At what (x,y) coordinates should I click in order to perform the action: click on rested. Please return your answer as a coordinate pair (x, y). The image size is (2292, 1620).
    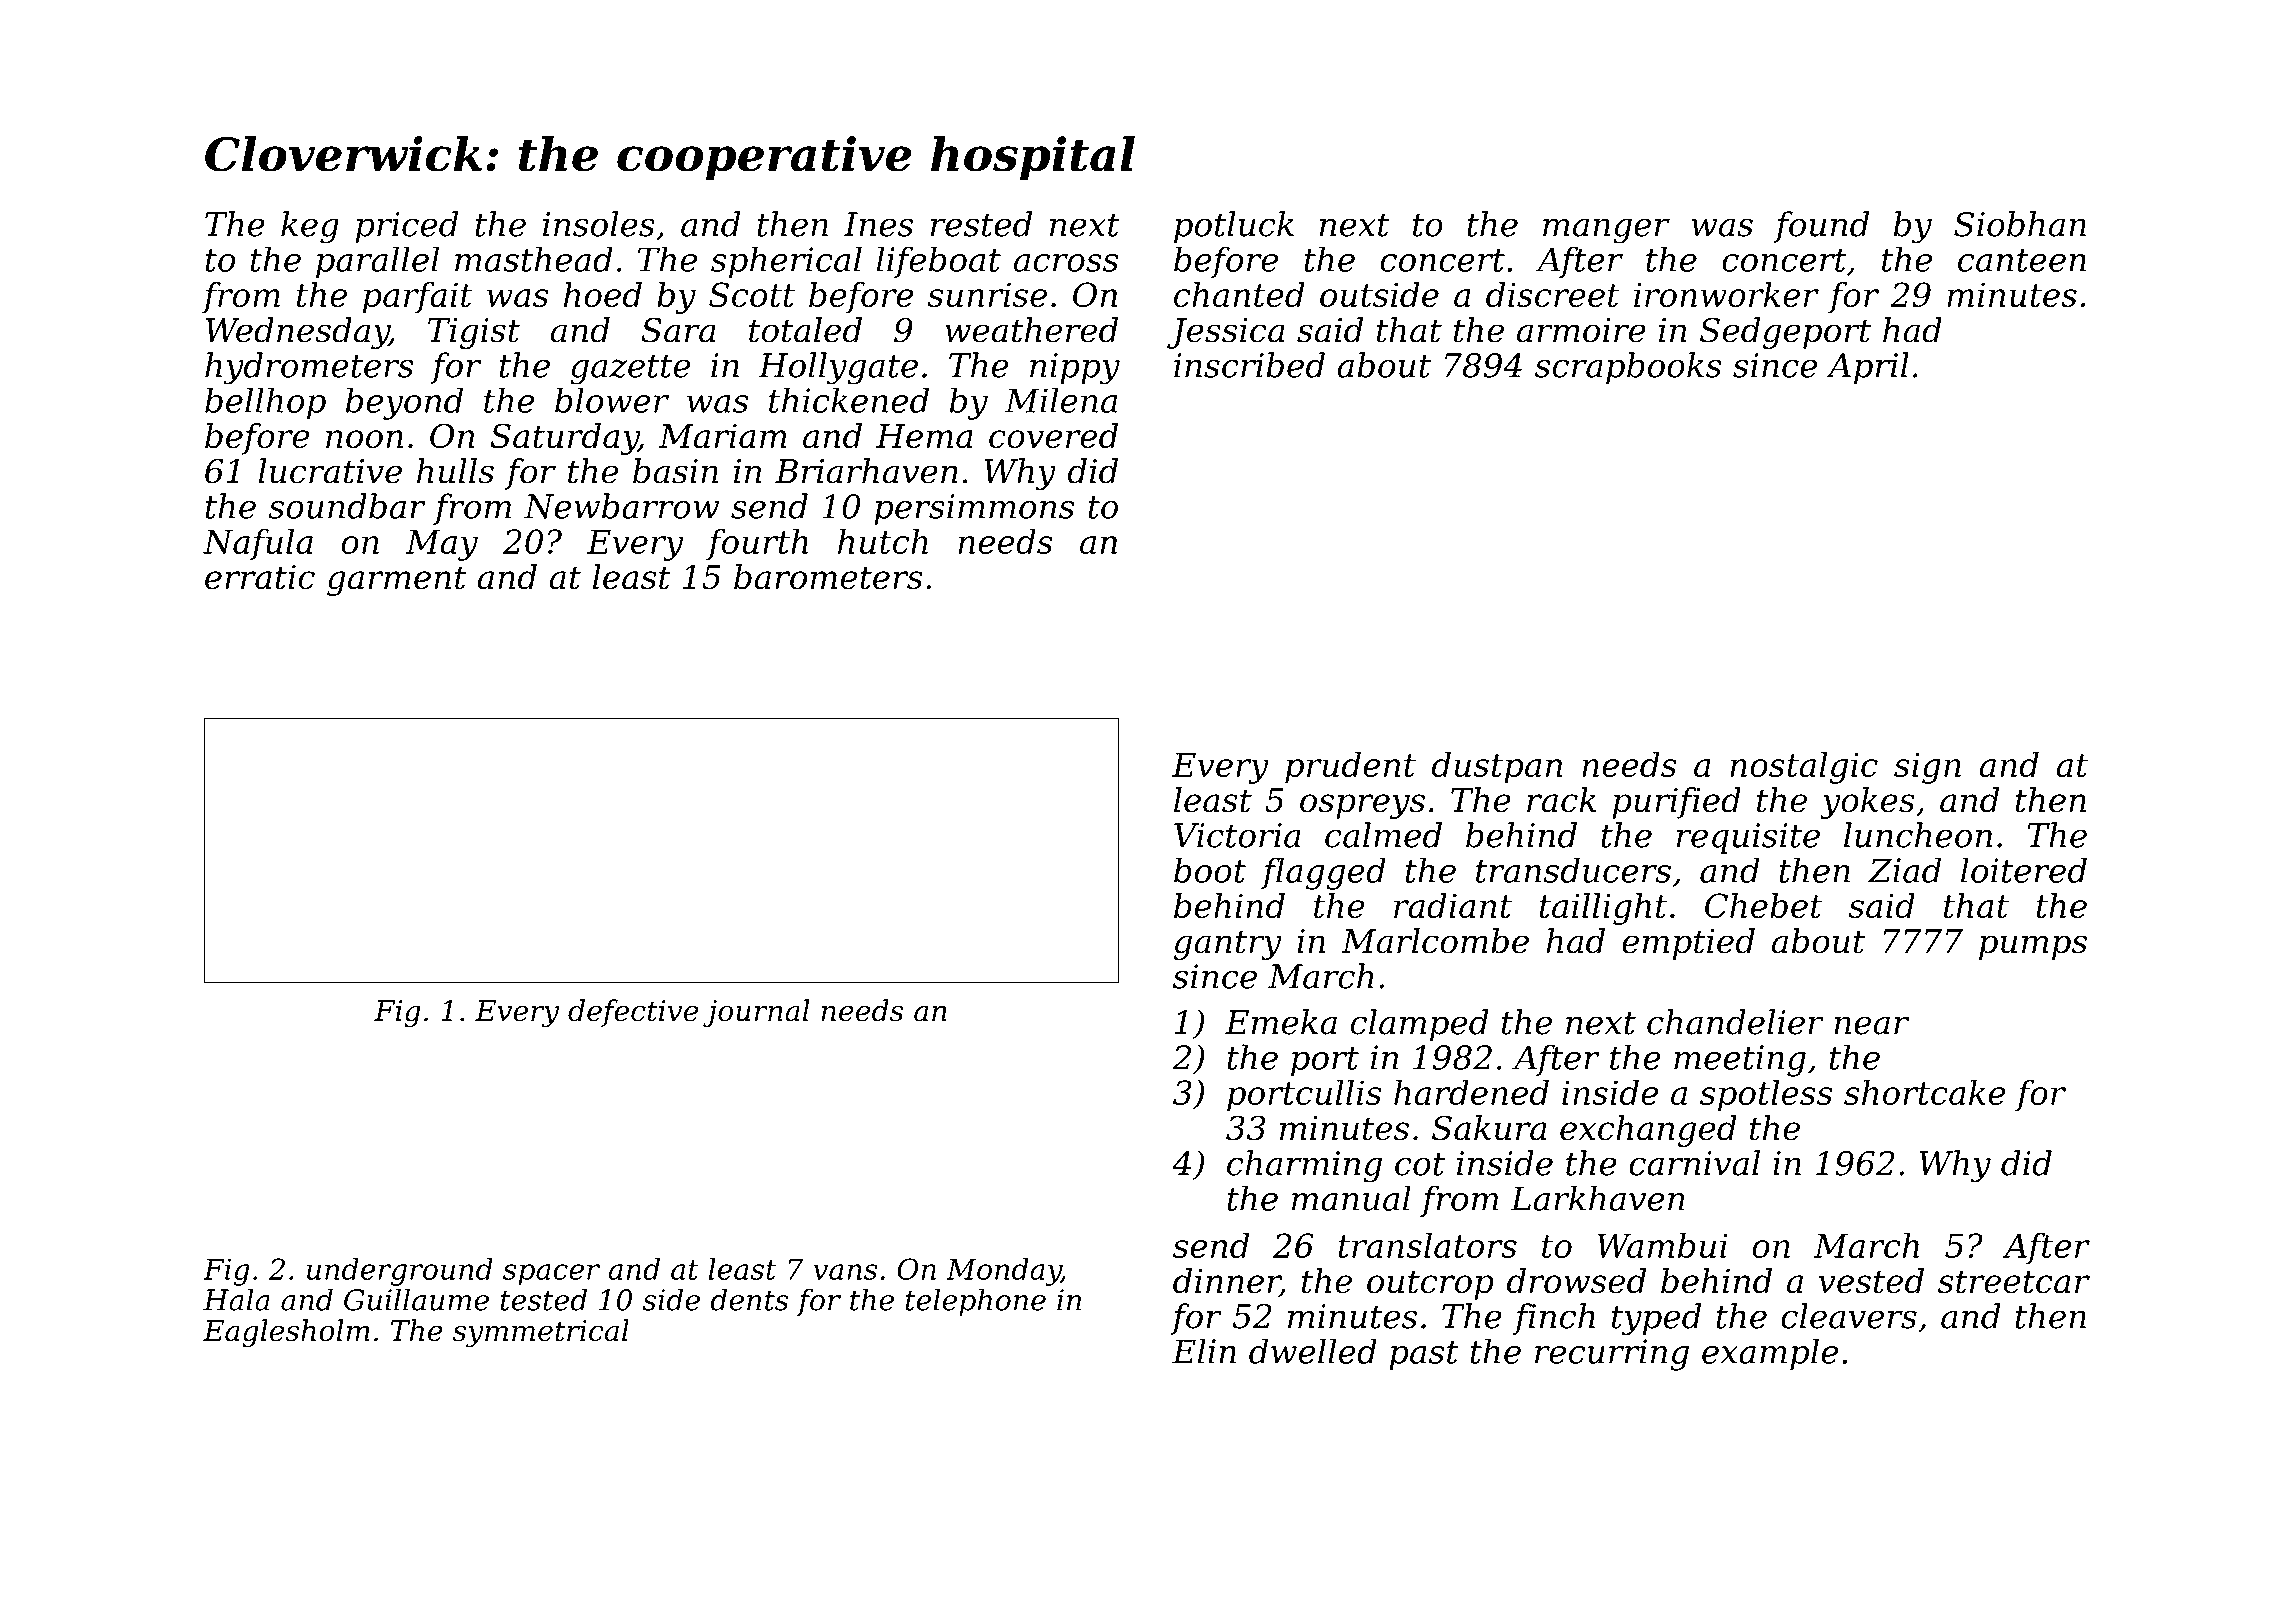
    Looking at the image, I should click on (981, 224).
